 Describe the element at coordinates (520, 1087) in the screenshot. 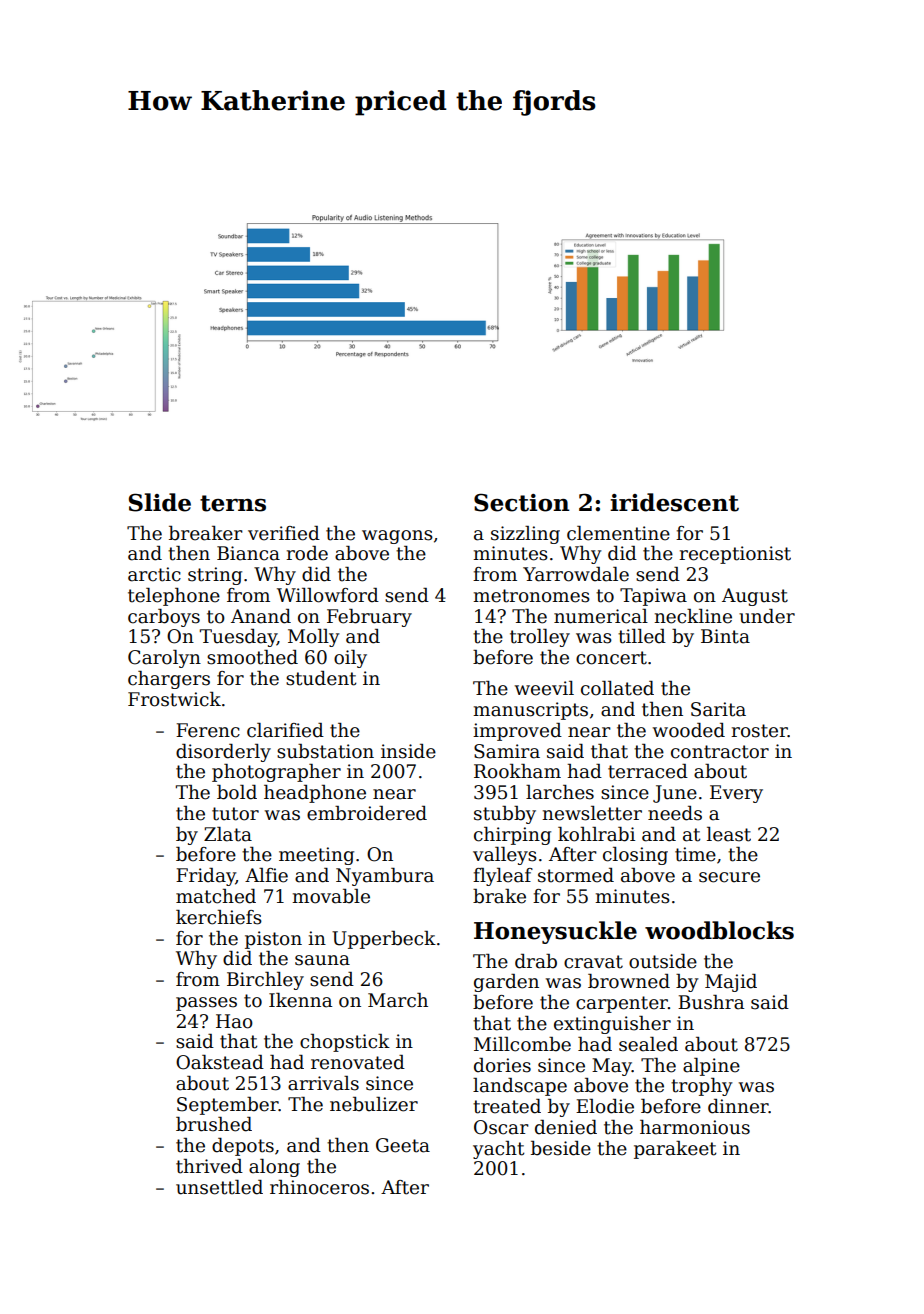

I see `landscape` at that location.
